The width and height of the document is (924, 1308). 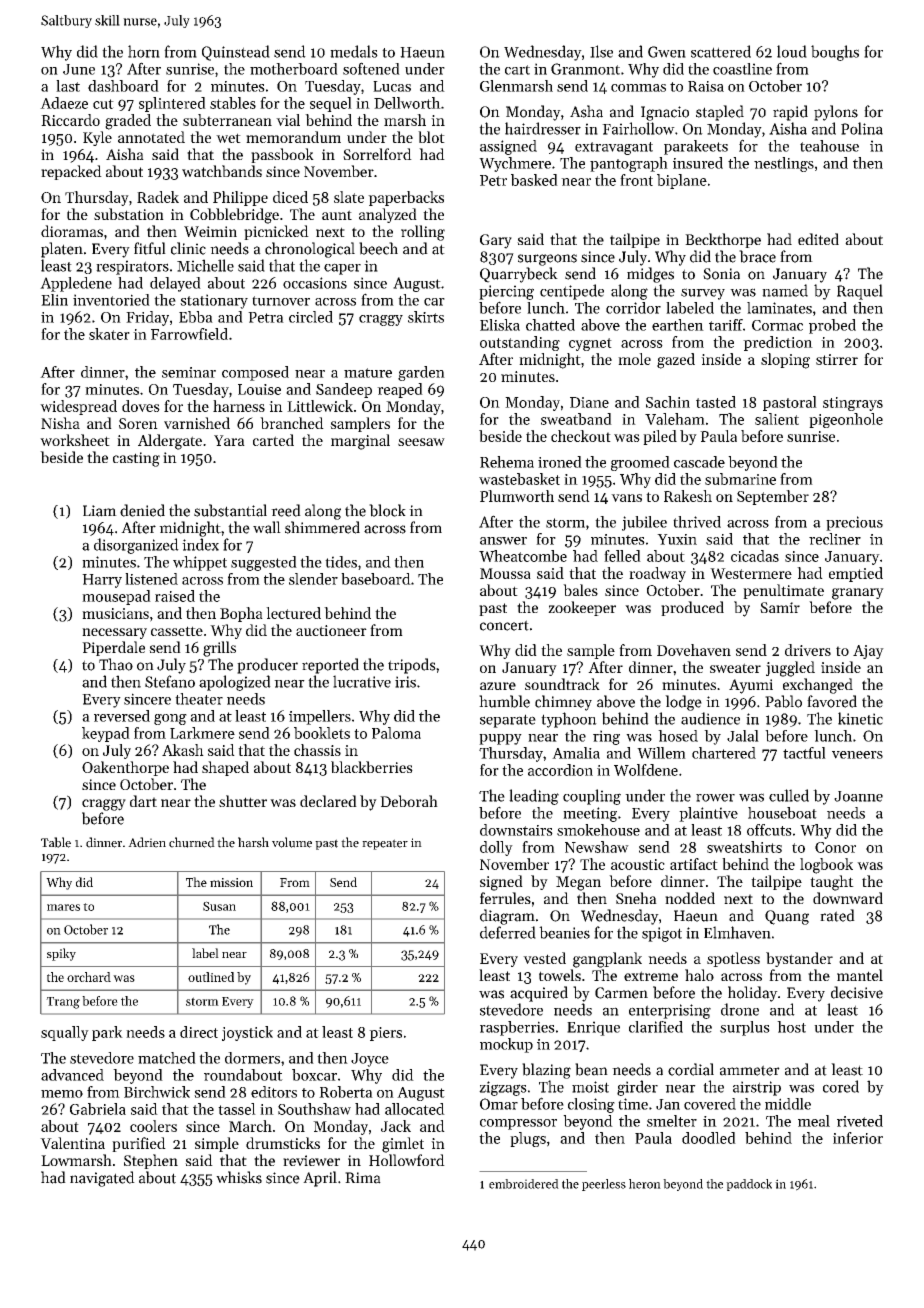 I want to click on dart, so click(x=143, y=801).
